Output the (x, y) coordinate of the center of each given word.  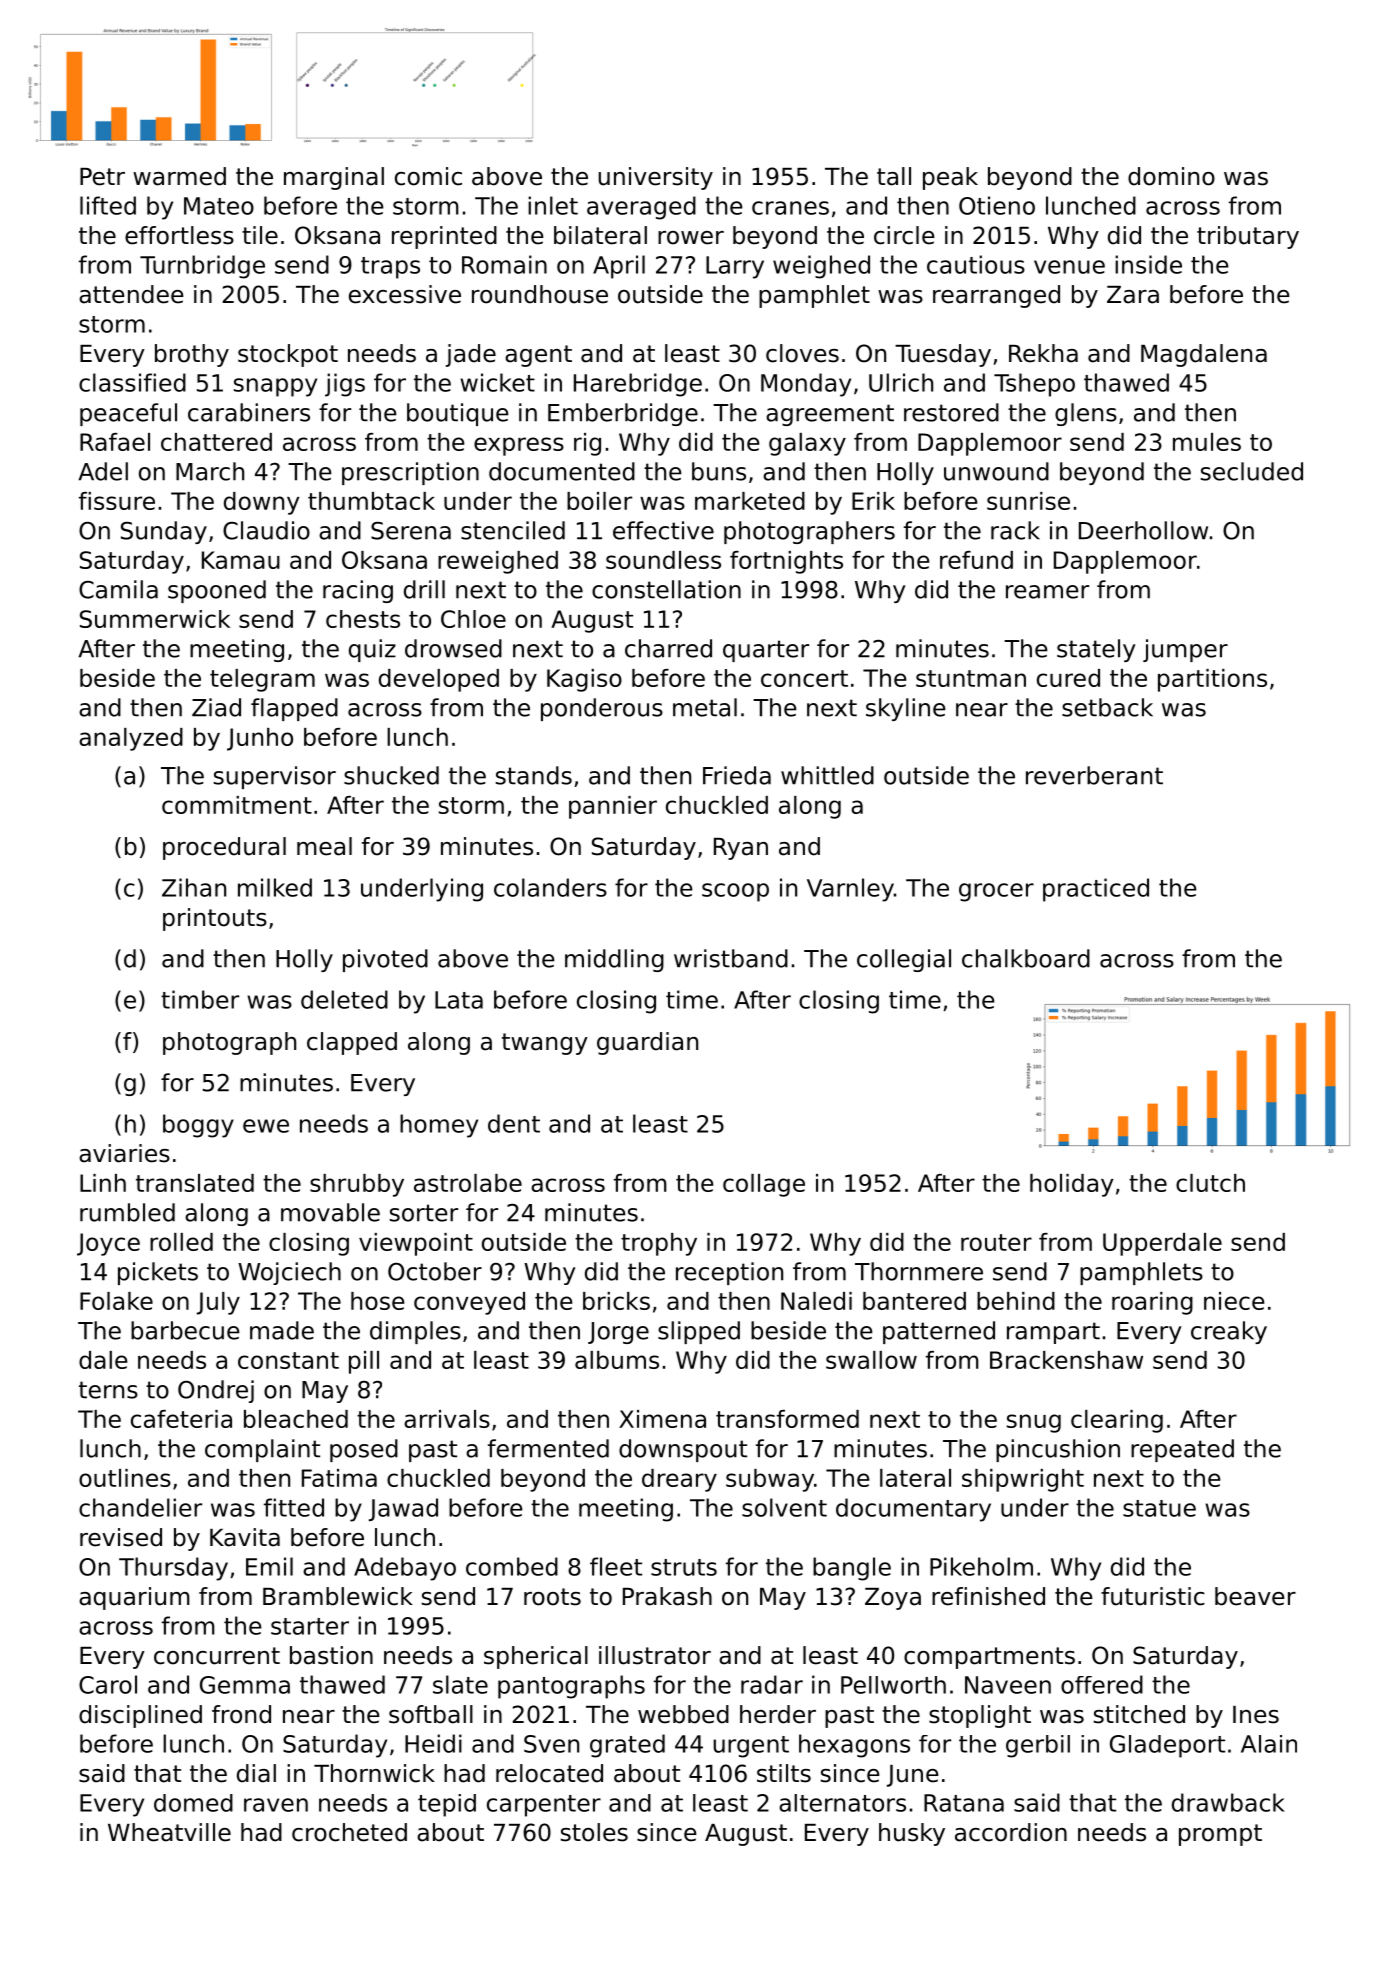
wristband (731, 958)
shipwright (1023, 1480)
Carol (108, 1684)
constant (288, 1360)
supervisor (275, 777)
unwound (996, 471)
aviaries (124, 1153)
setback (1107, 707)
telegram (262, 680)
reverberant (1094, 775)
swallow (871, 1360)
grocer (996, 892)
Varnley (850, 890)
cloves (802, 353)
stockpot (288, 355)
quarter (766, 651)
